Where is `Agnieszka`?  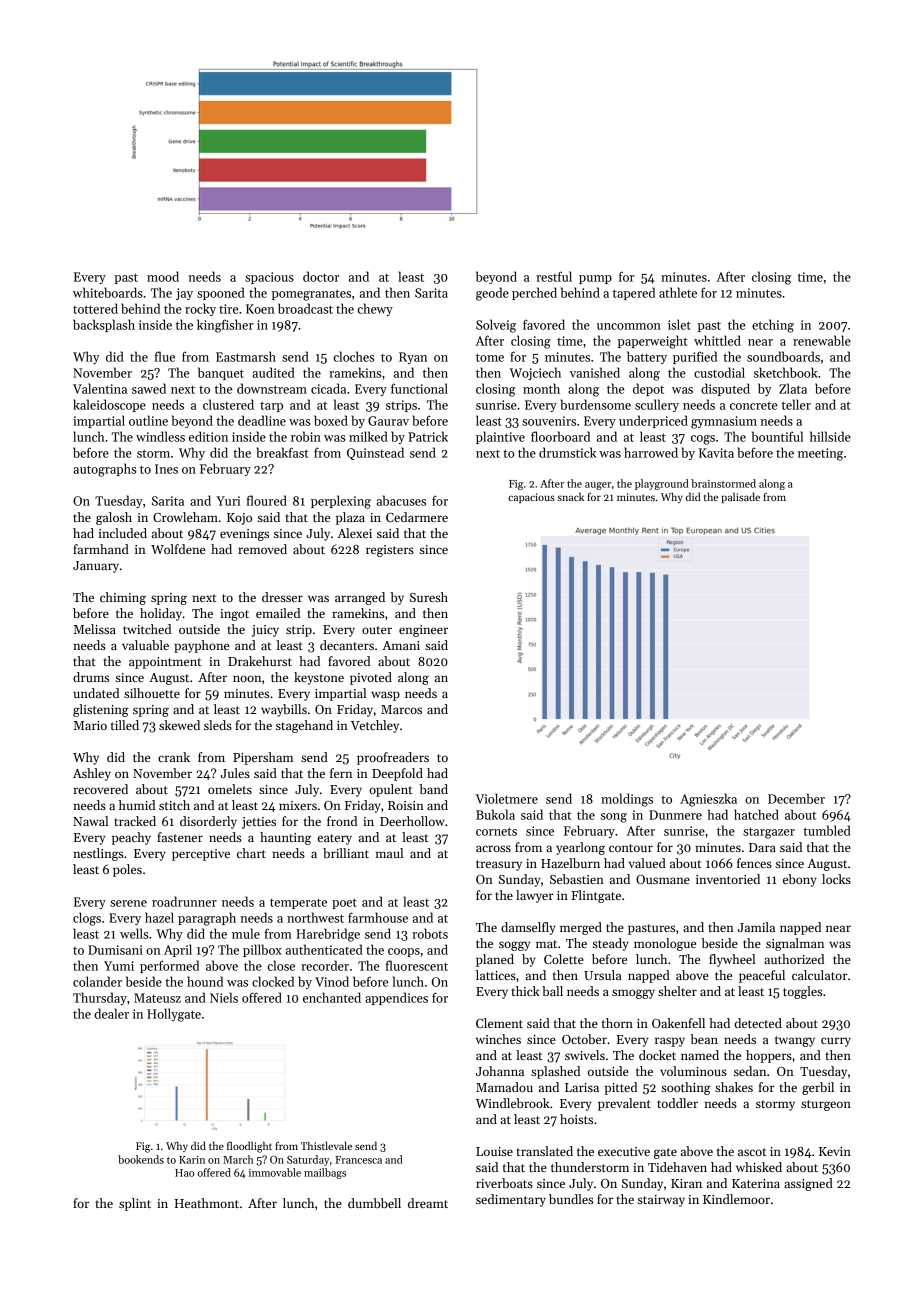
Agnieszka is located at coordinates (708, 800).
